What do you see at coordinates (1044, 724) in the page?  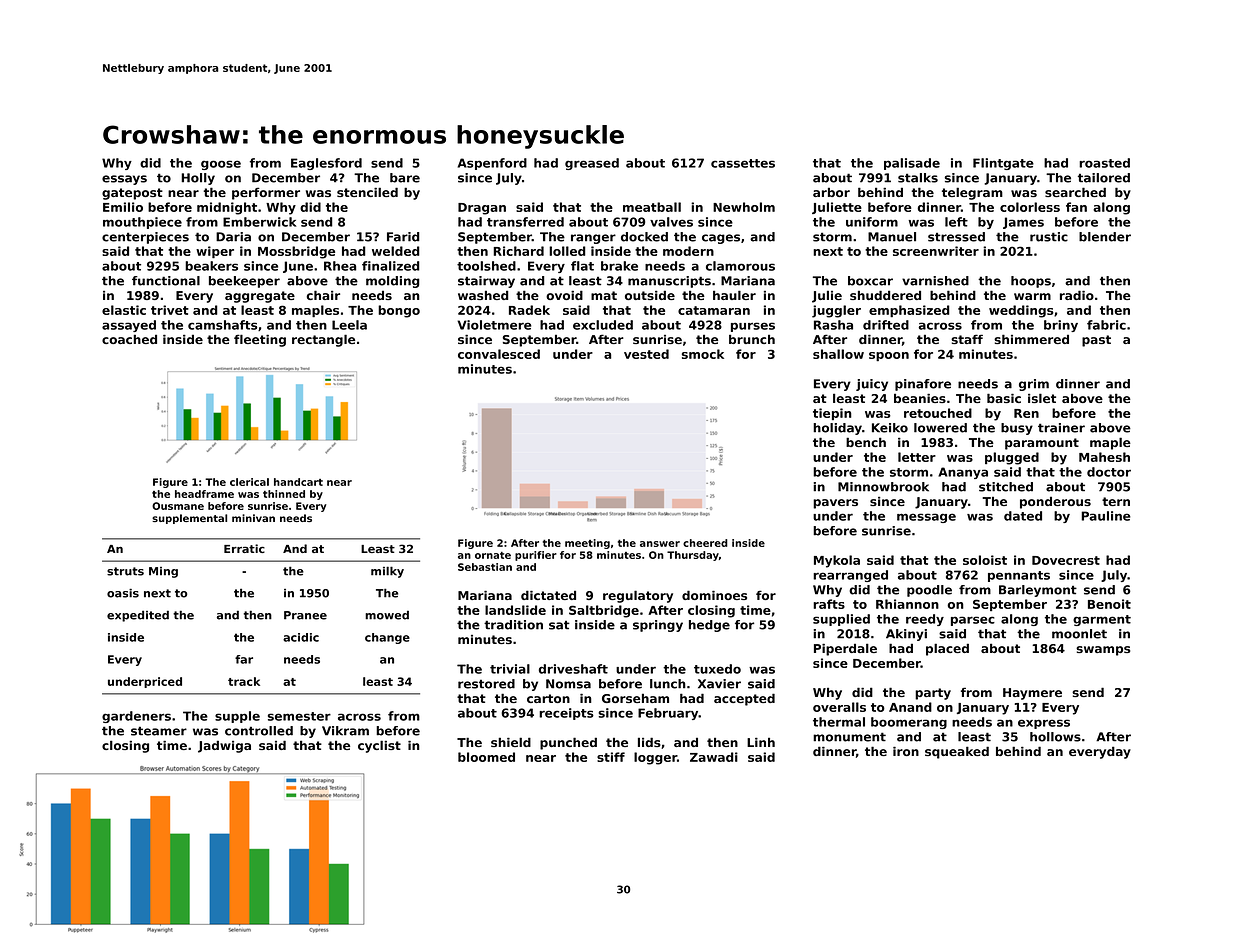 I see `express` at bounding box center [1044, 724].
